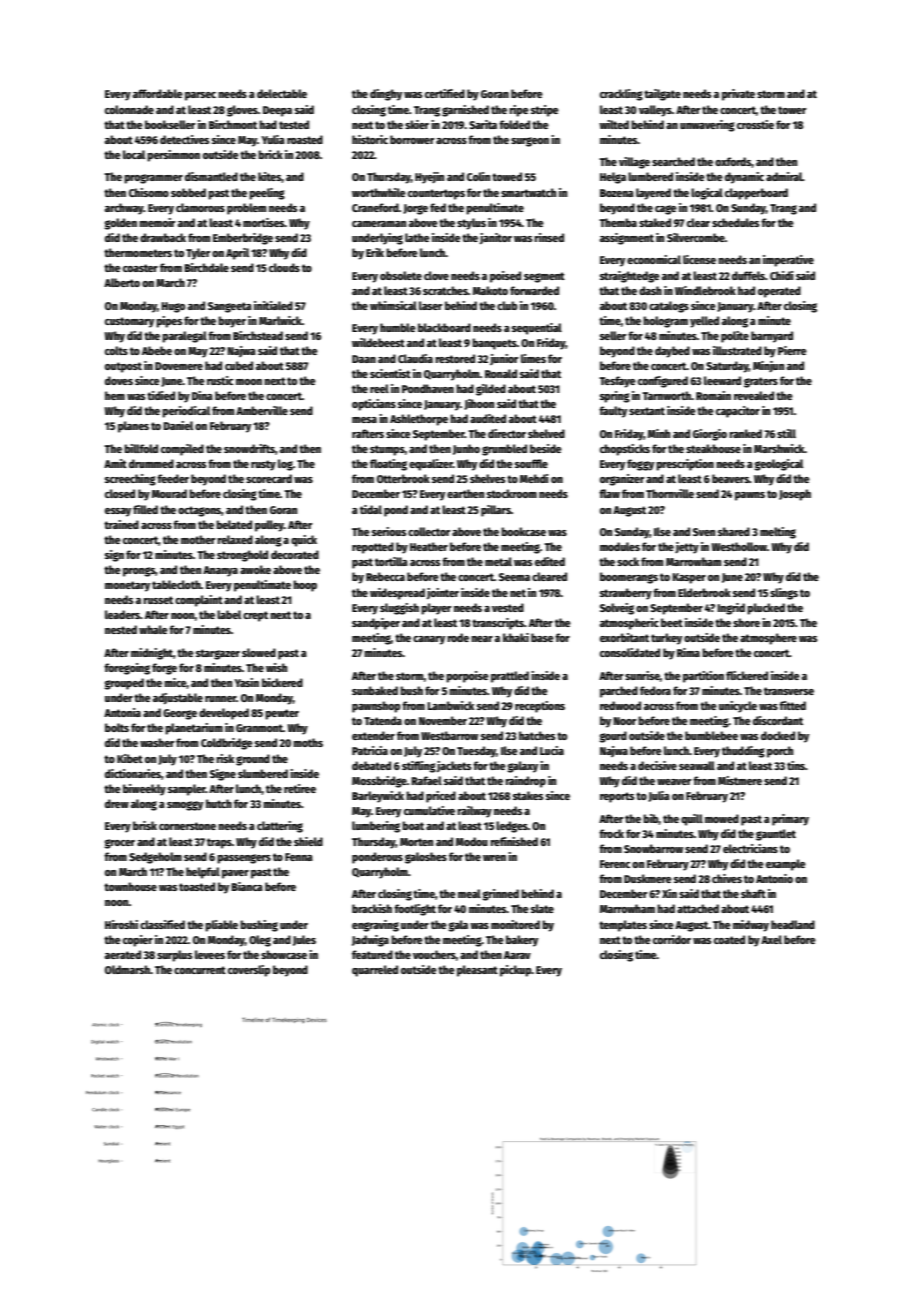 Image resolution: width=924 pixels, height=1308 pixels. I want to click on turkey, so click(666, 639).
